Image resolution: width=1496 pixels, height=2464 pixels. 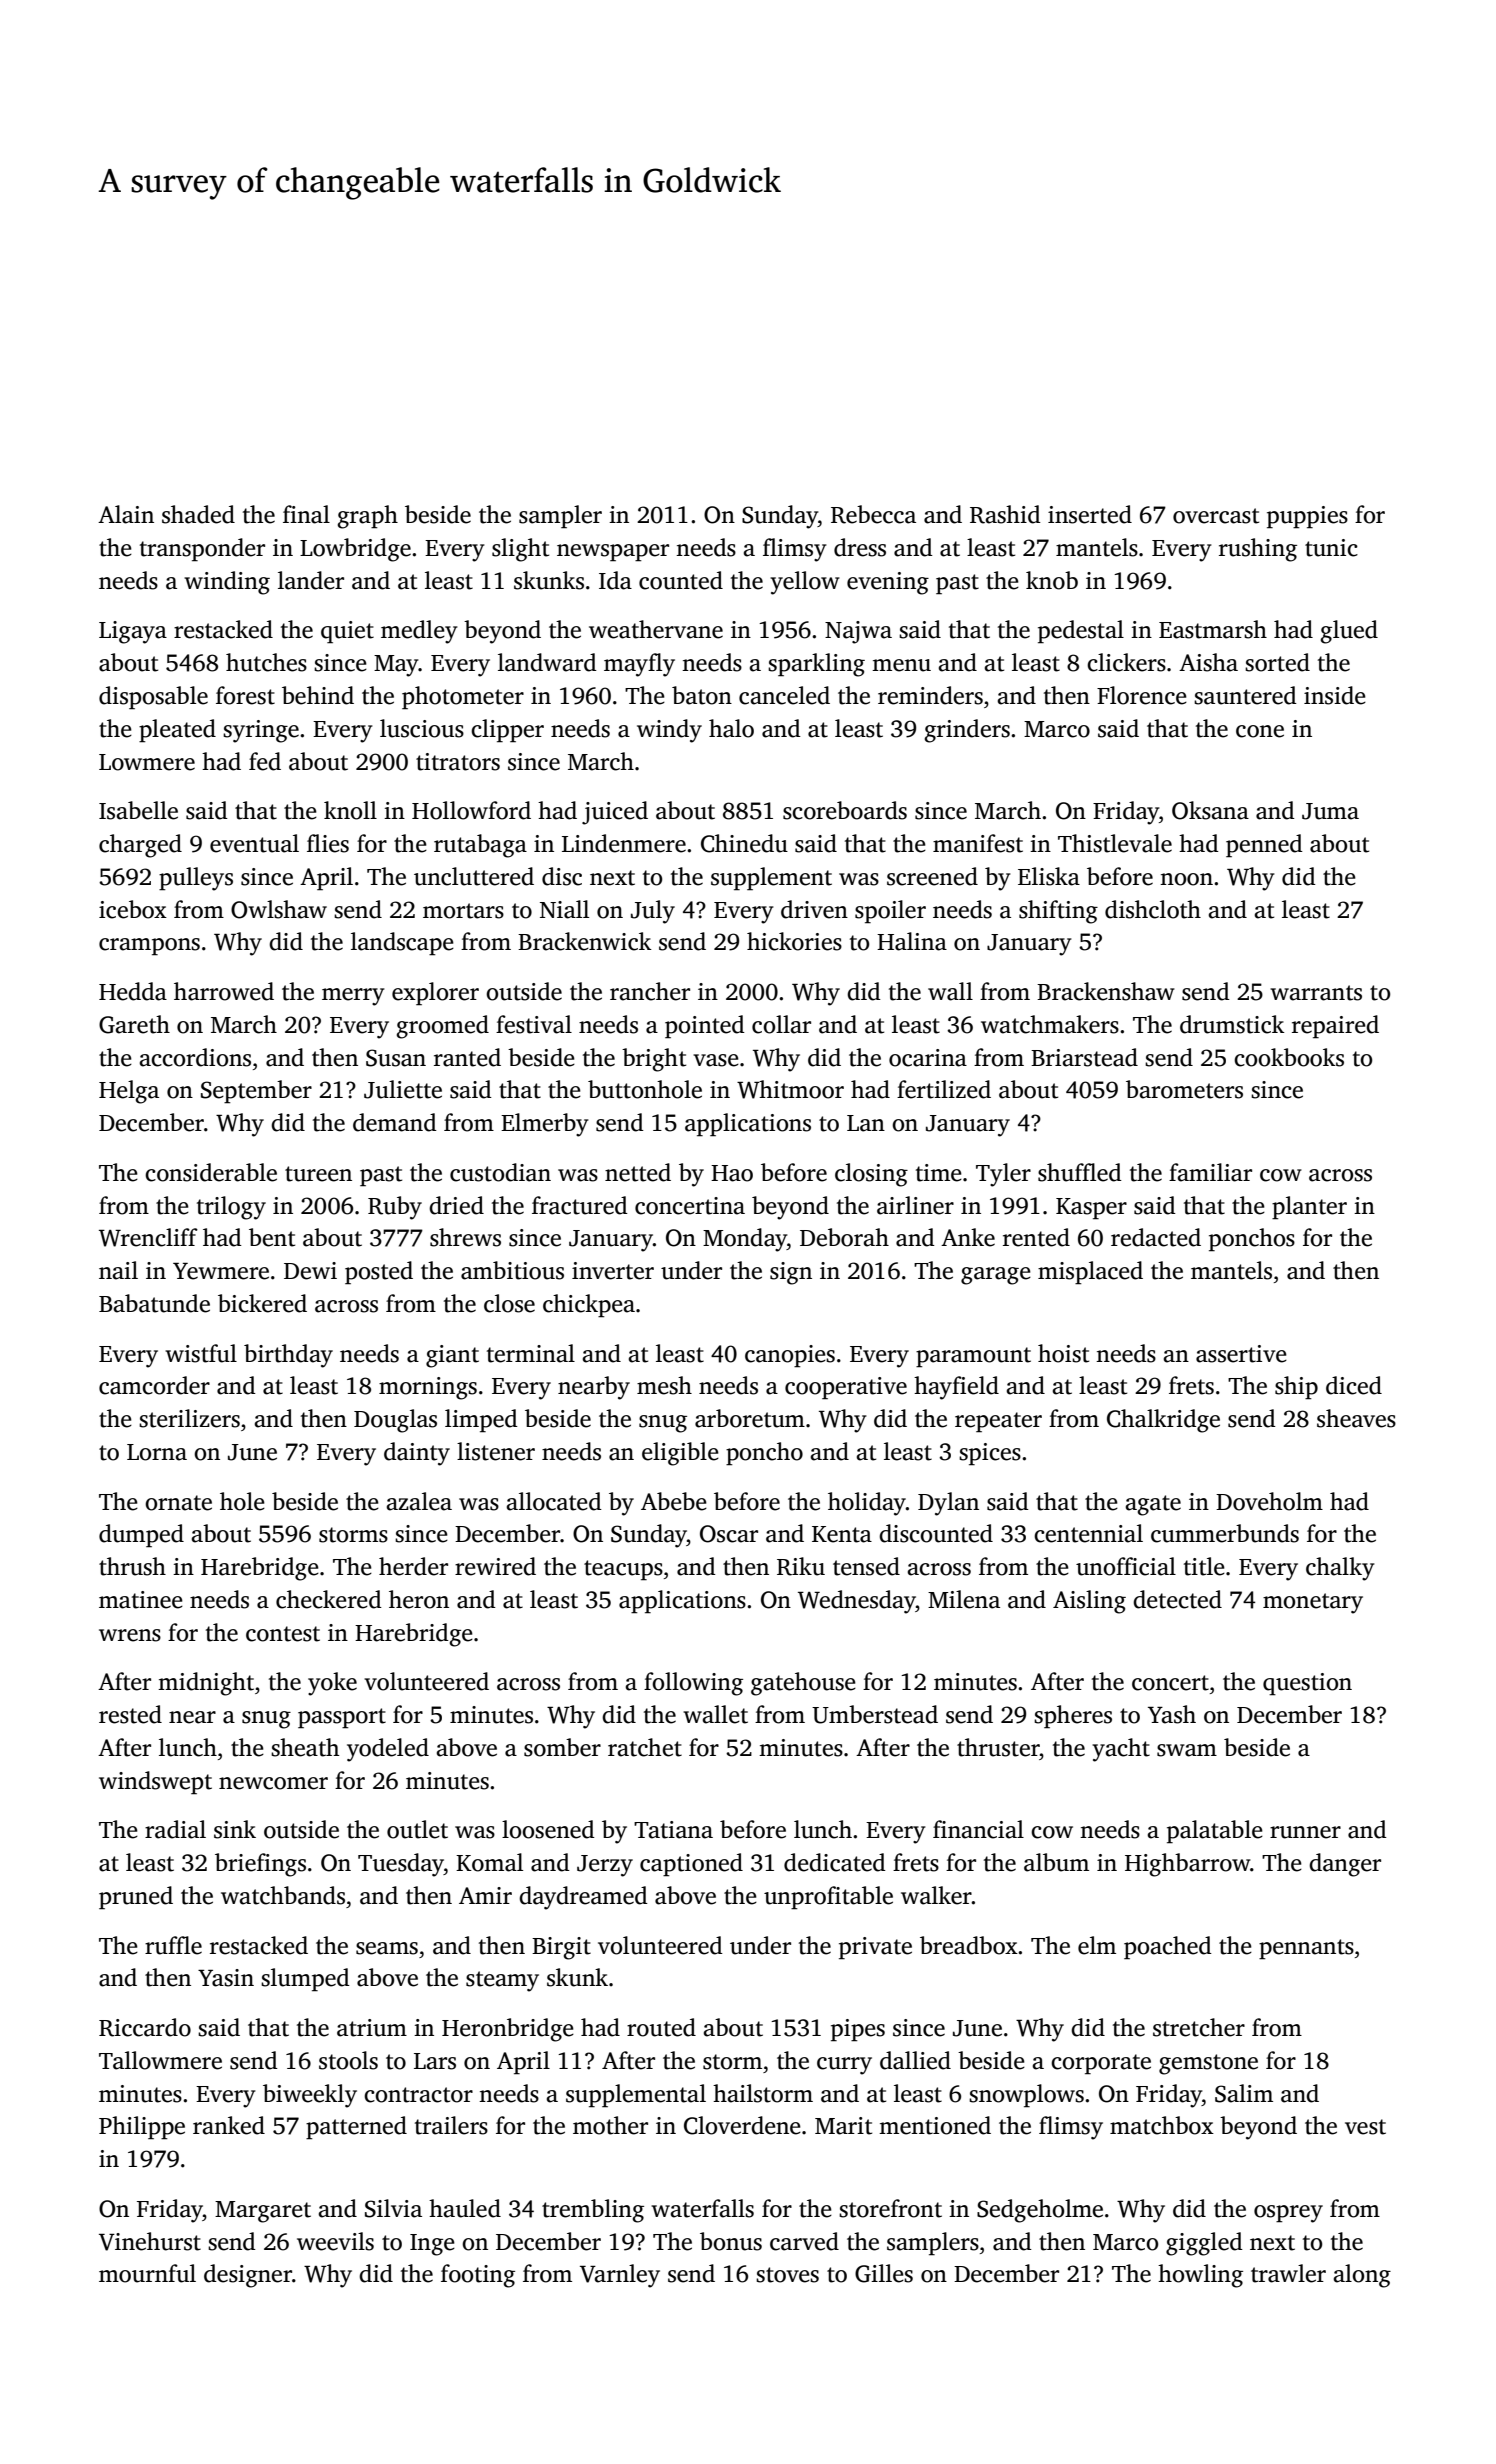 I want to click on Chinedu, so click(x=744, y=843).
